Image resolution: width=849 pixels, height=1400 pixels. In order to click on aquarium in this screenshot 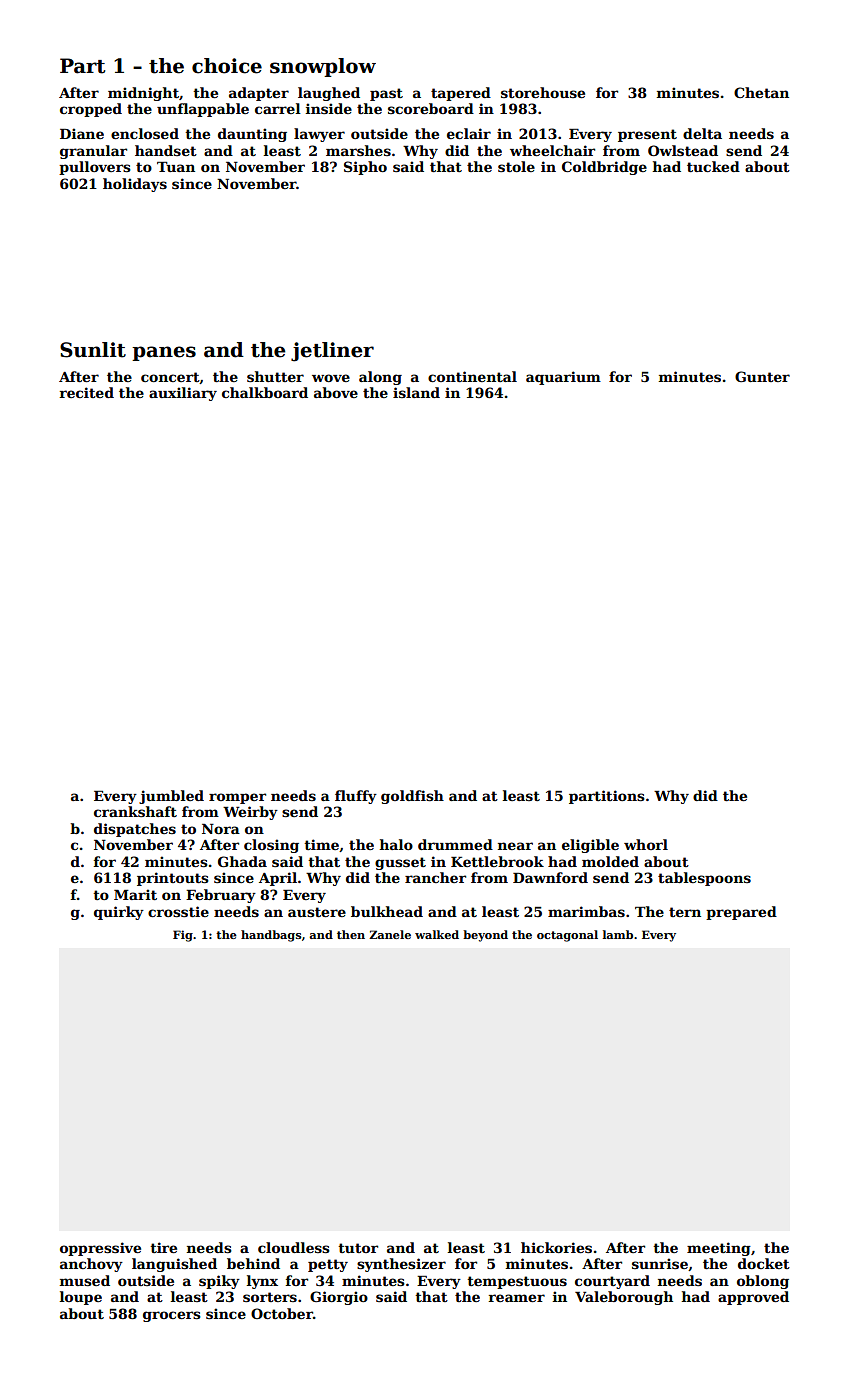, I will do `click(563, 378)`.
